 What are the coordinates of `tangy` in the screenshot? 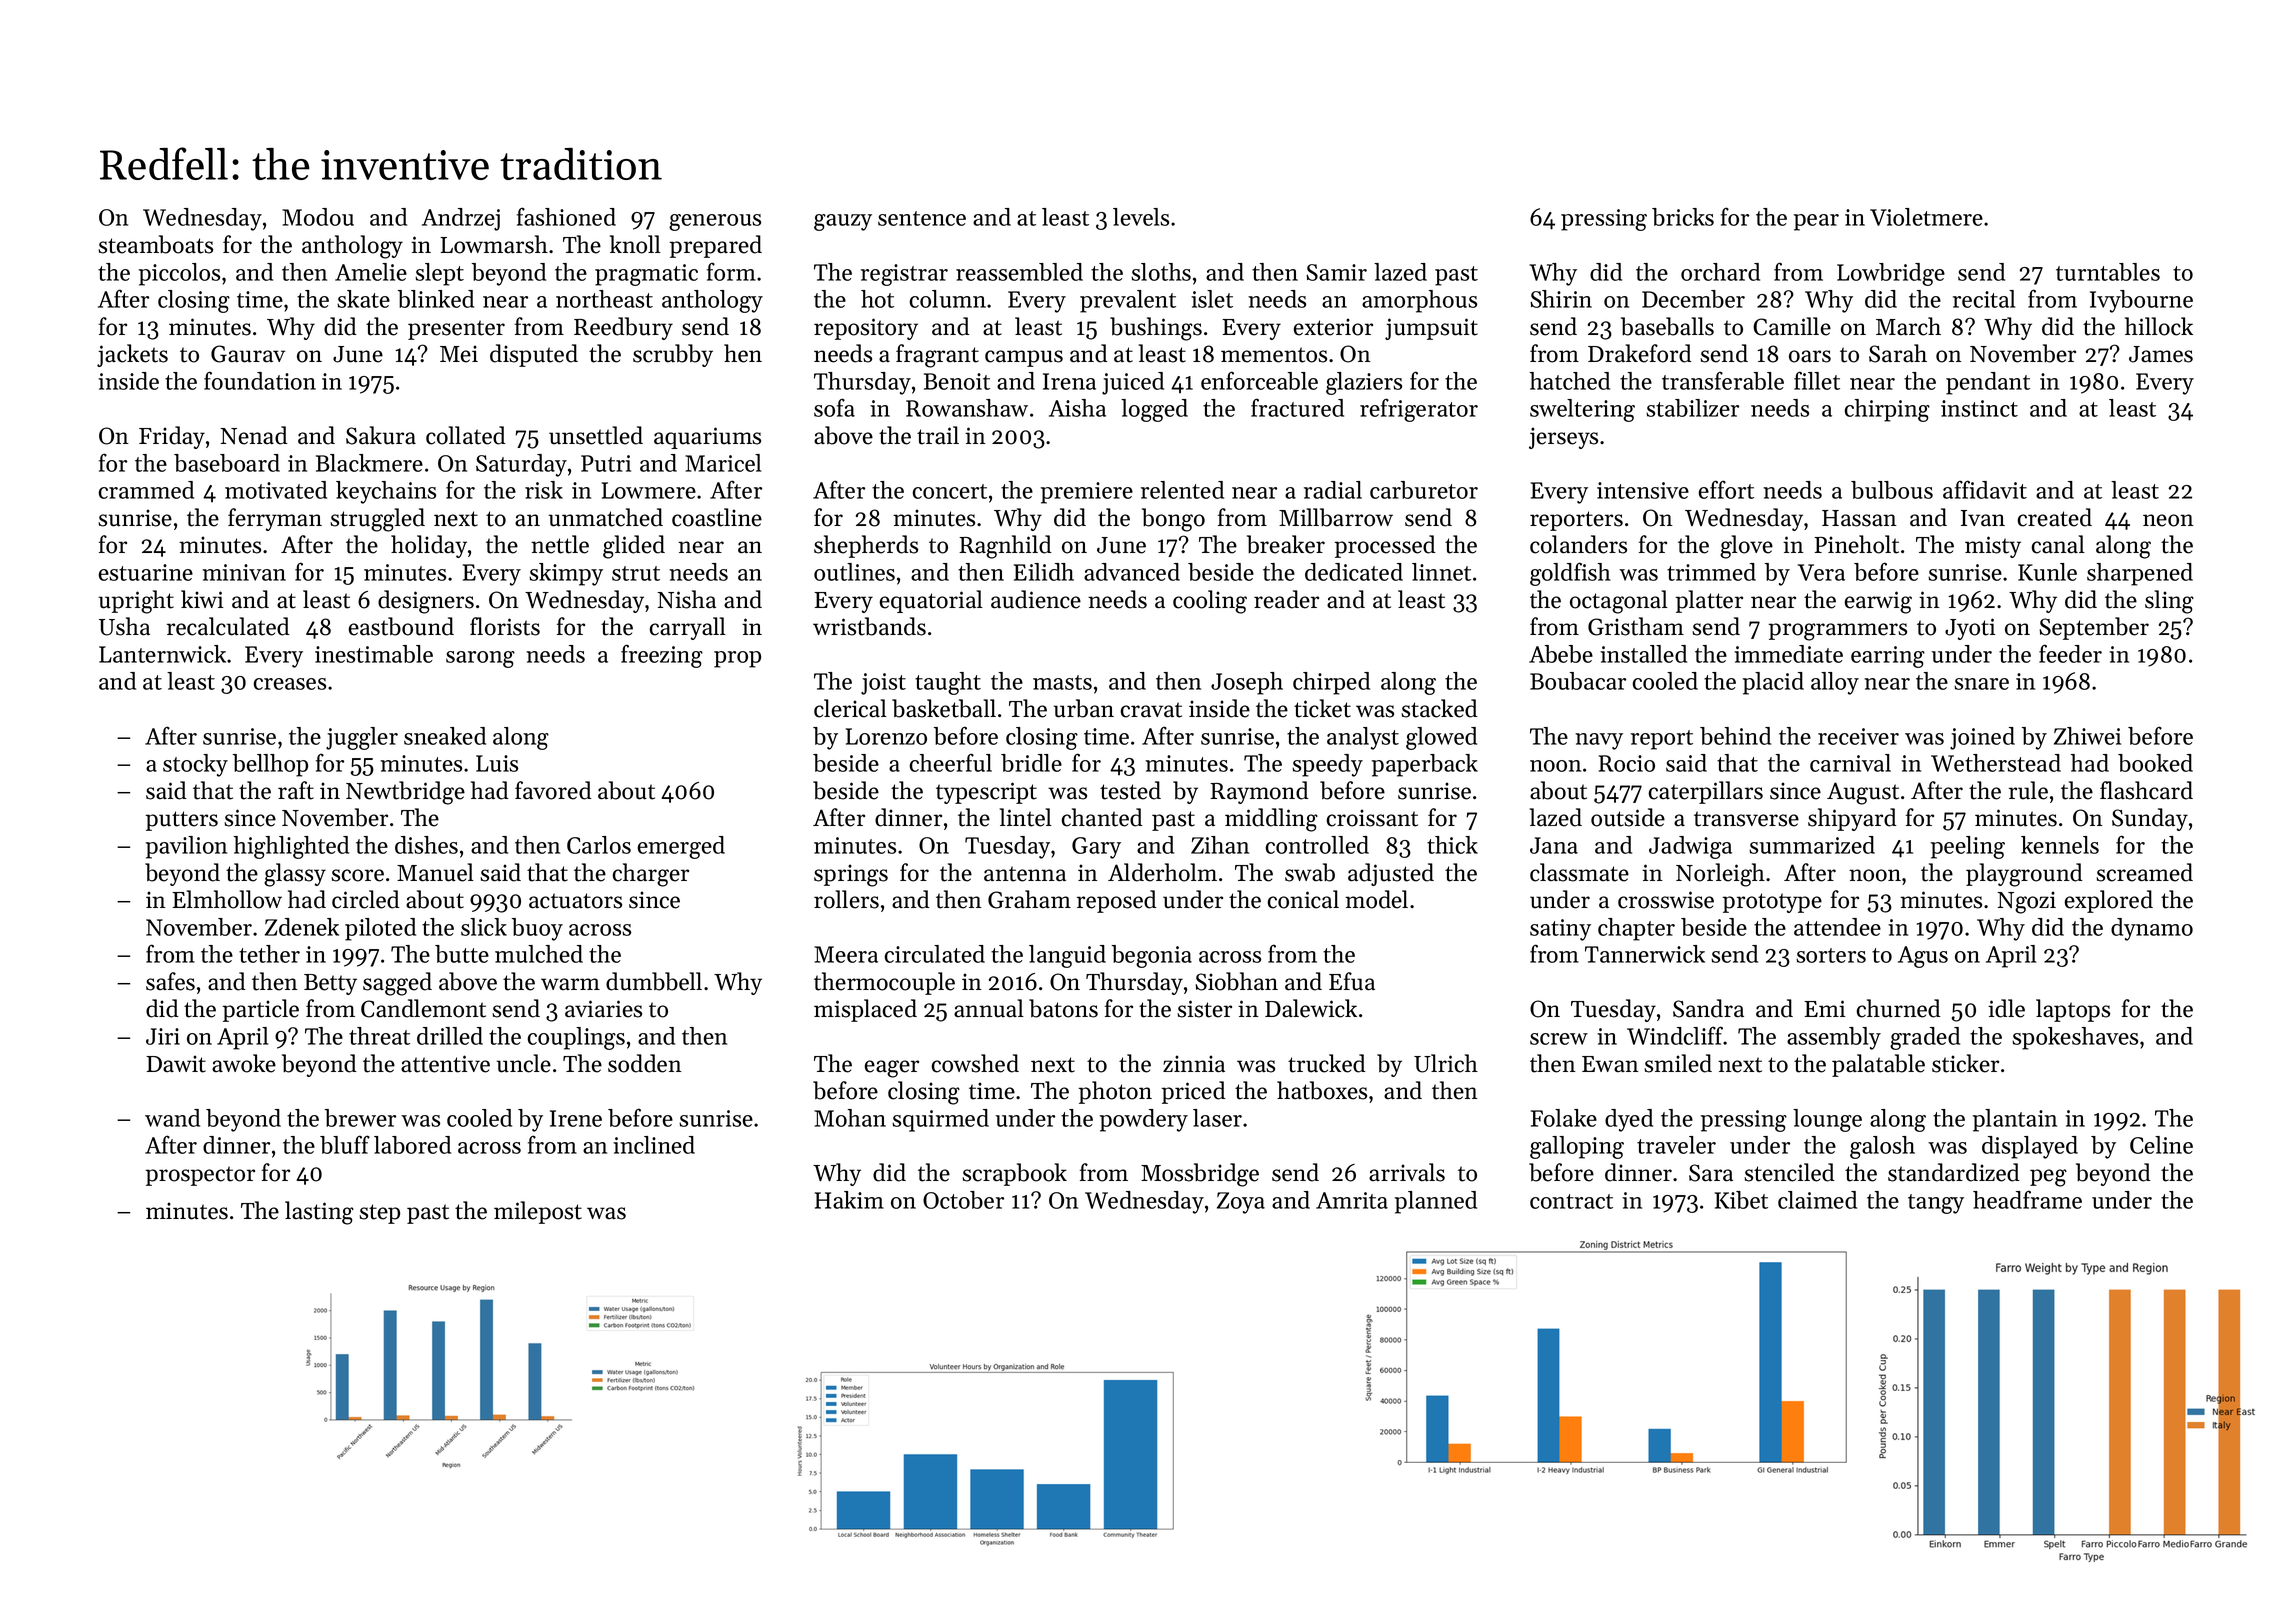 It's located at (1936, 1204).
